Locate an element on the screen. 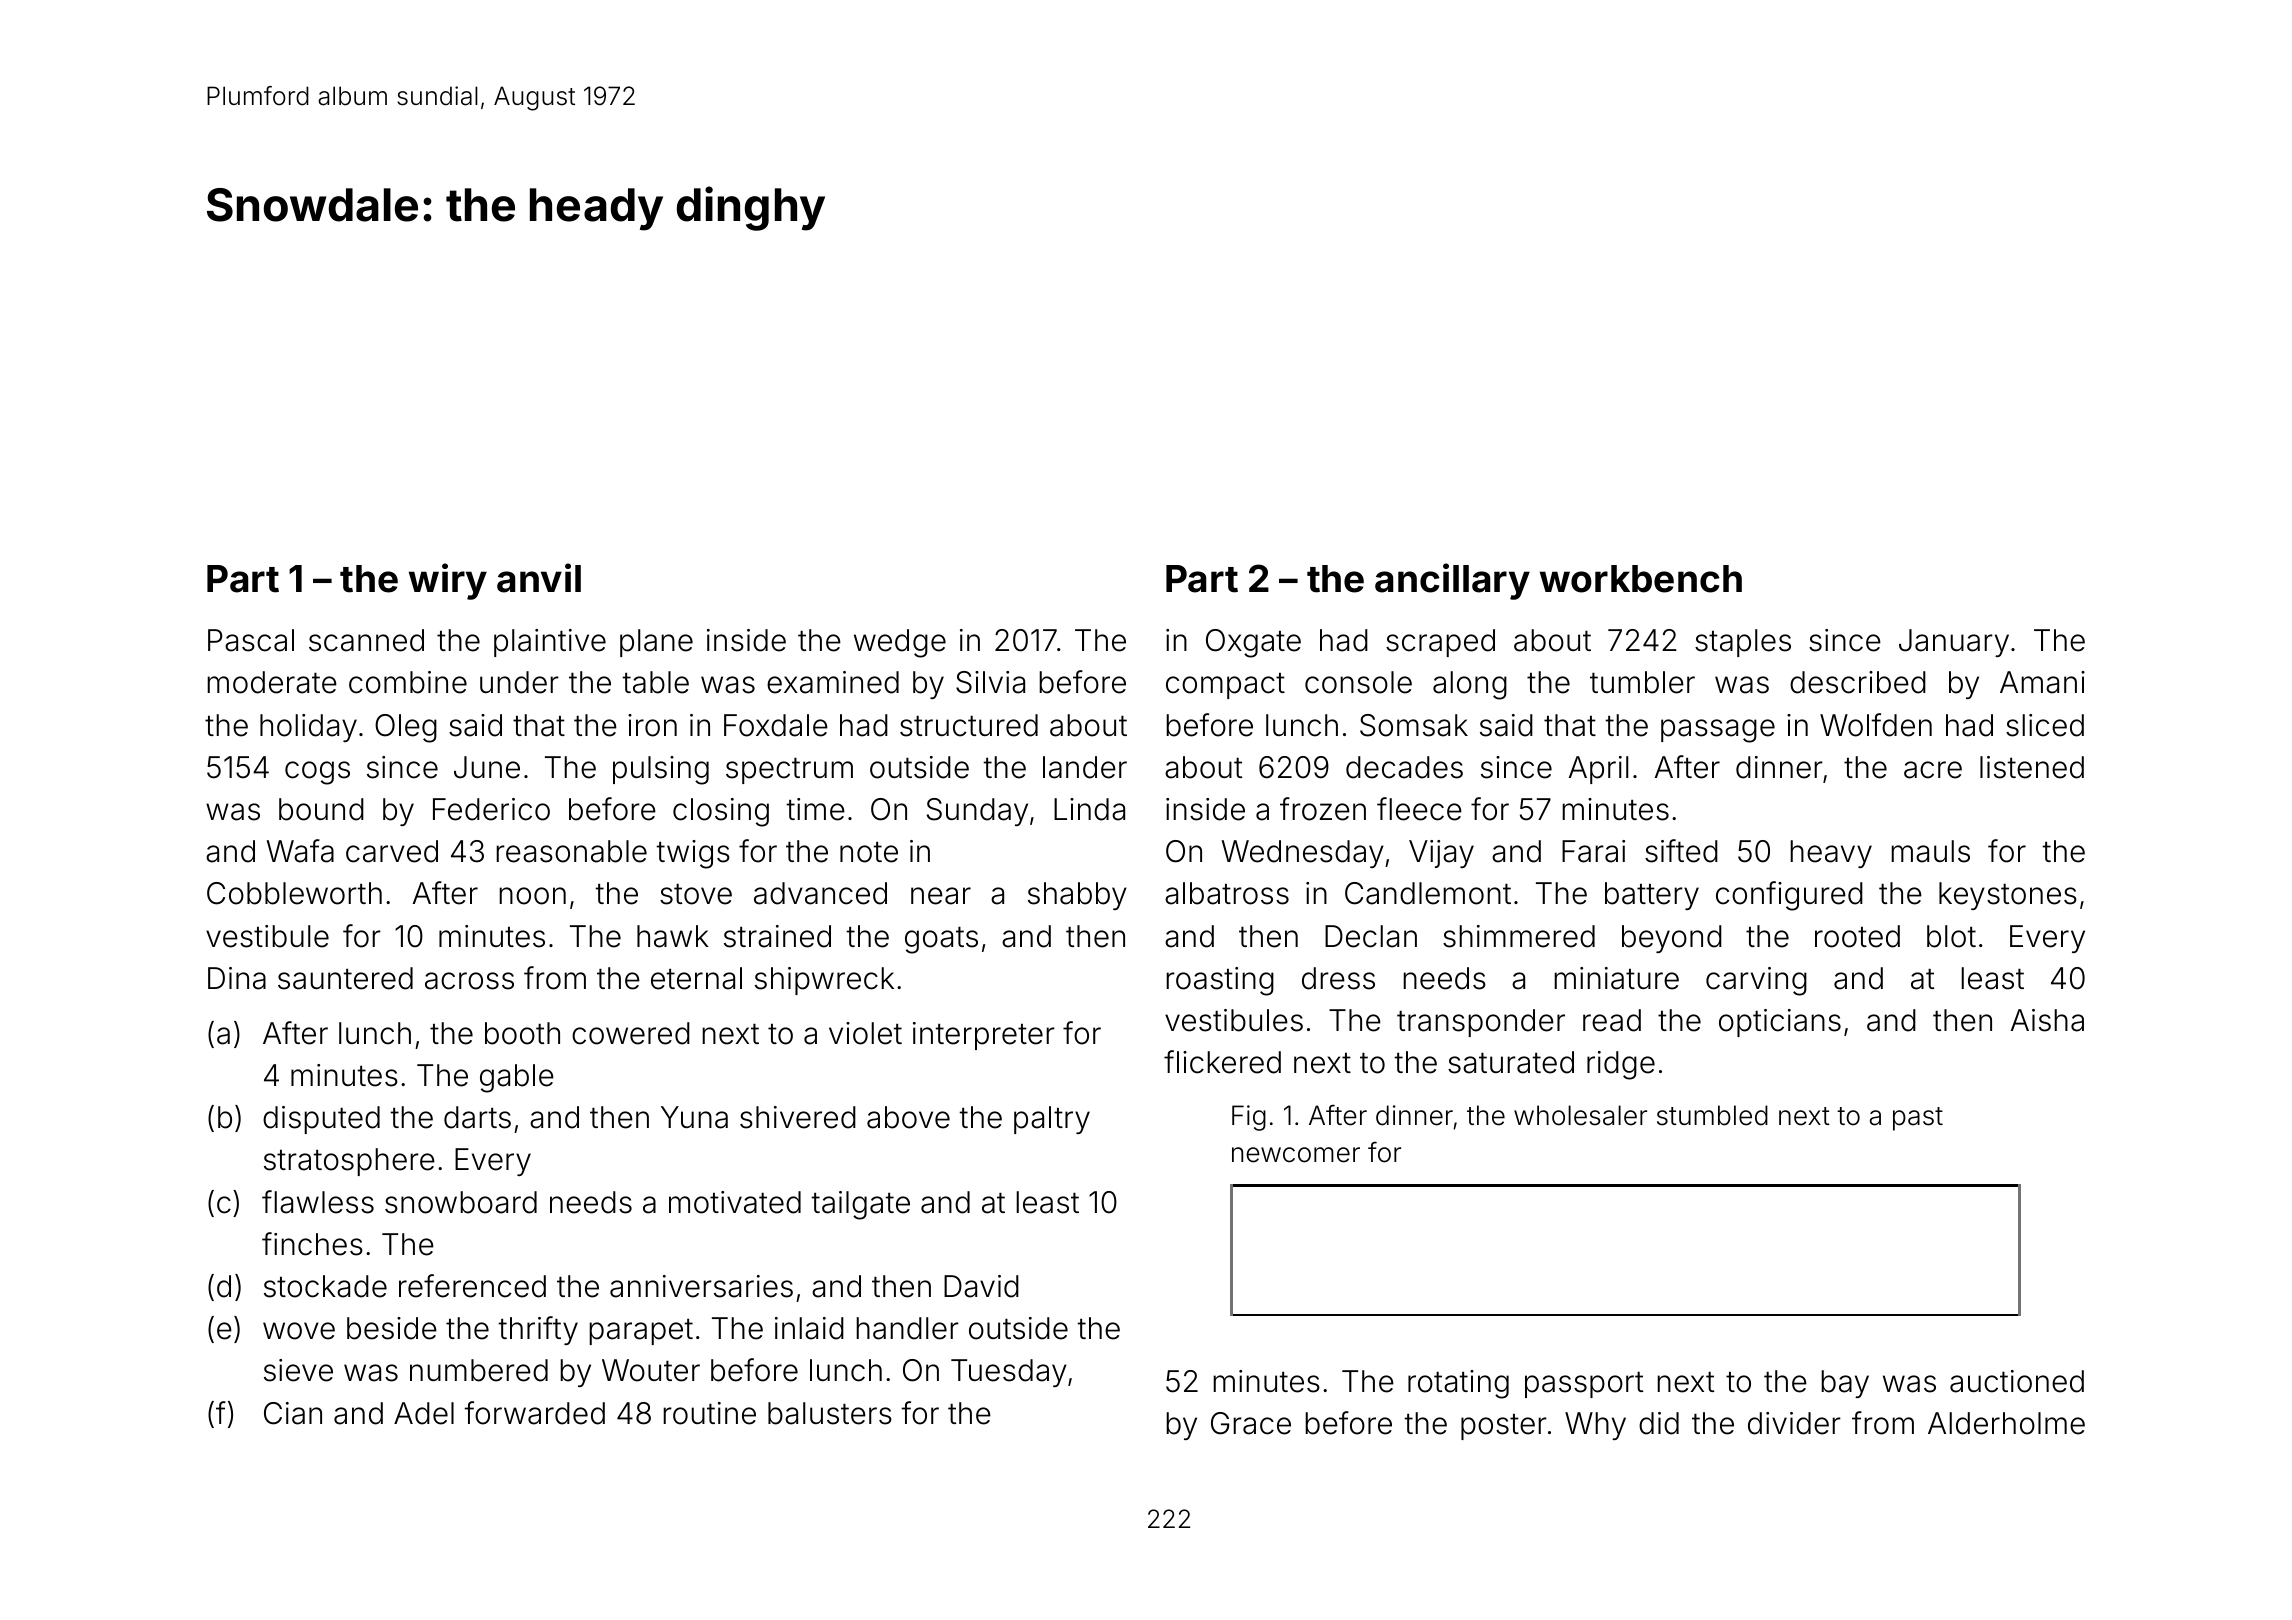 Image resolution: width=2292 pixels, height=1620 pixels. Cobbleworth is located at coordinates (294, 893).
